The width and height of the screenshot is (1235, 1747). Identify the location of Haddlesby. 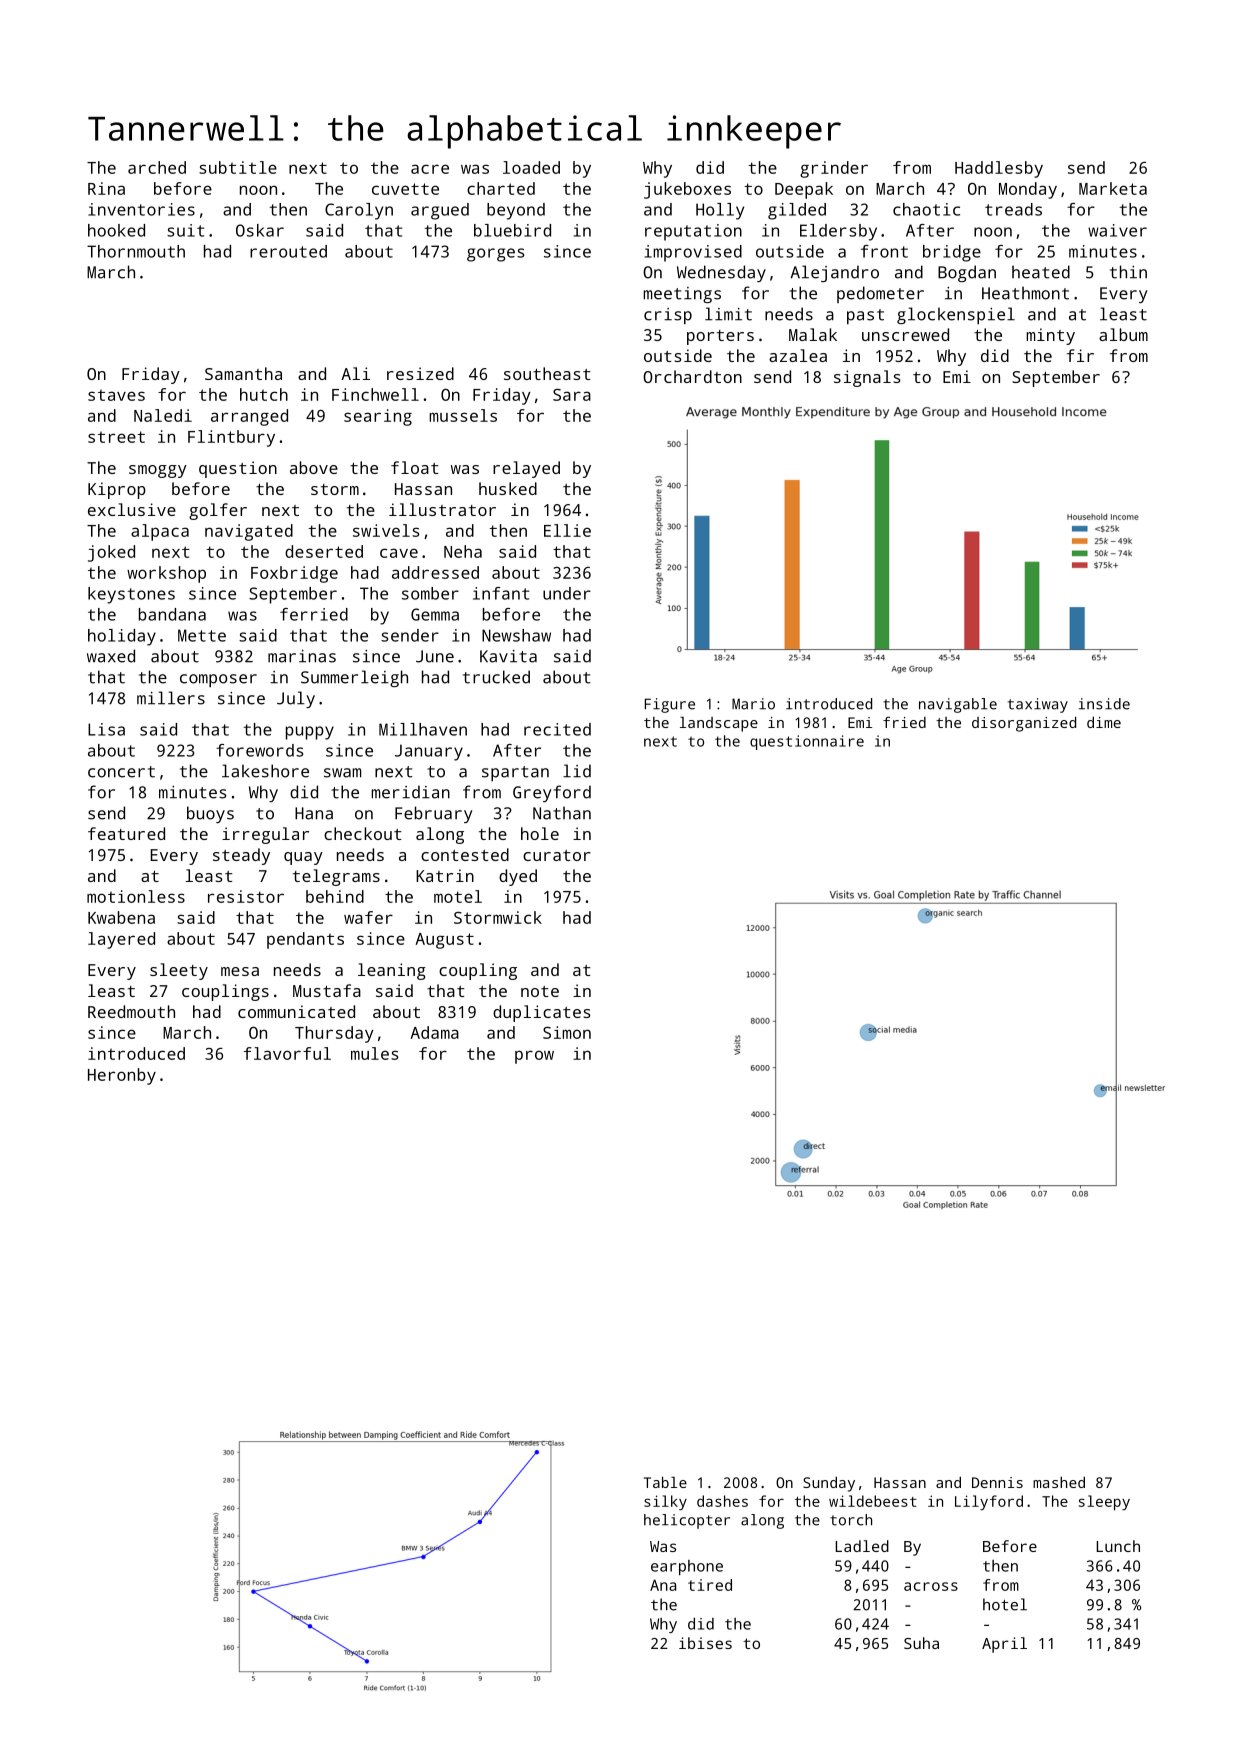
(999, 169).
